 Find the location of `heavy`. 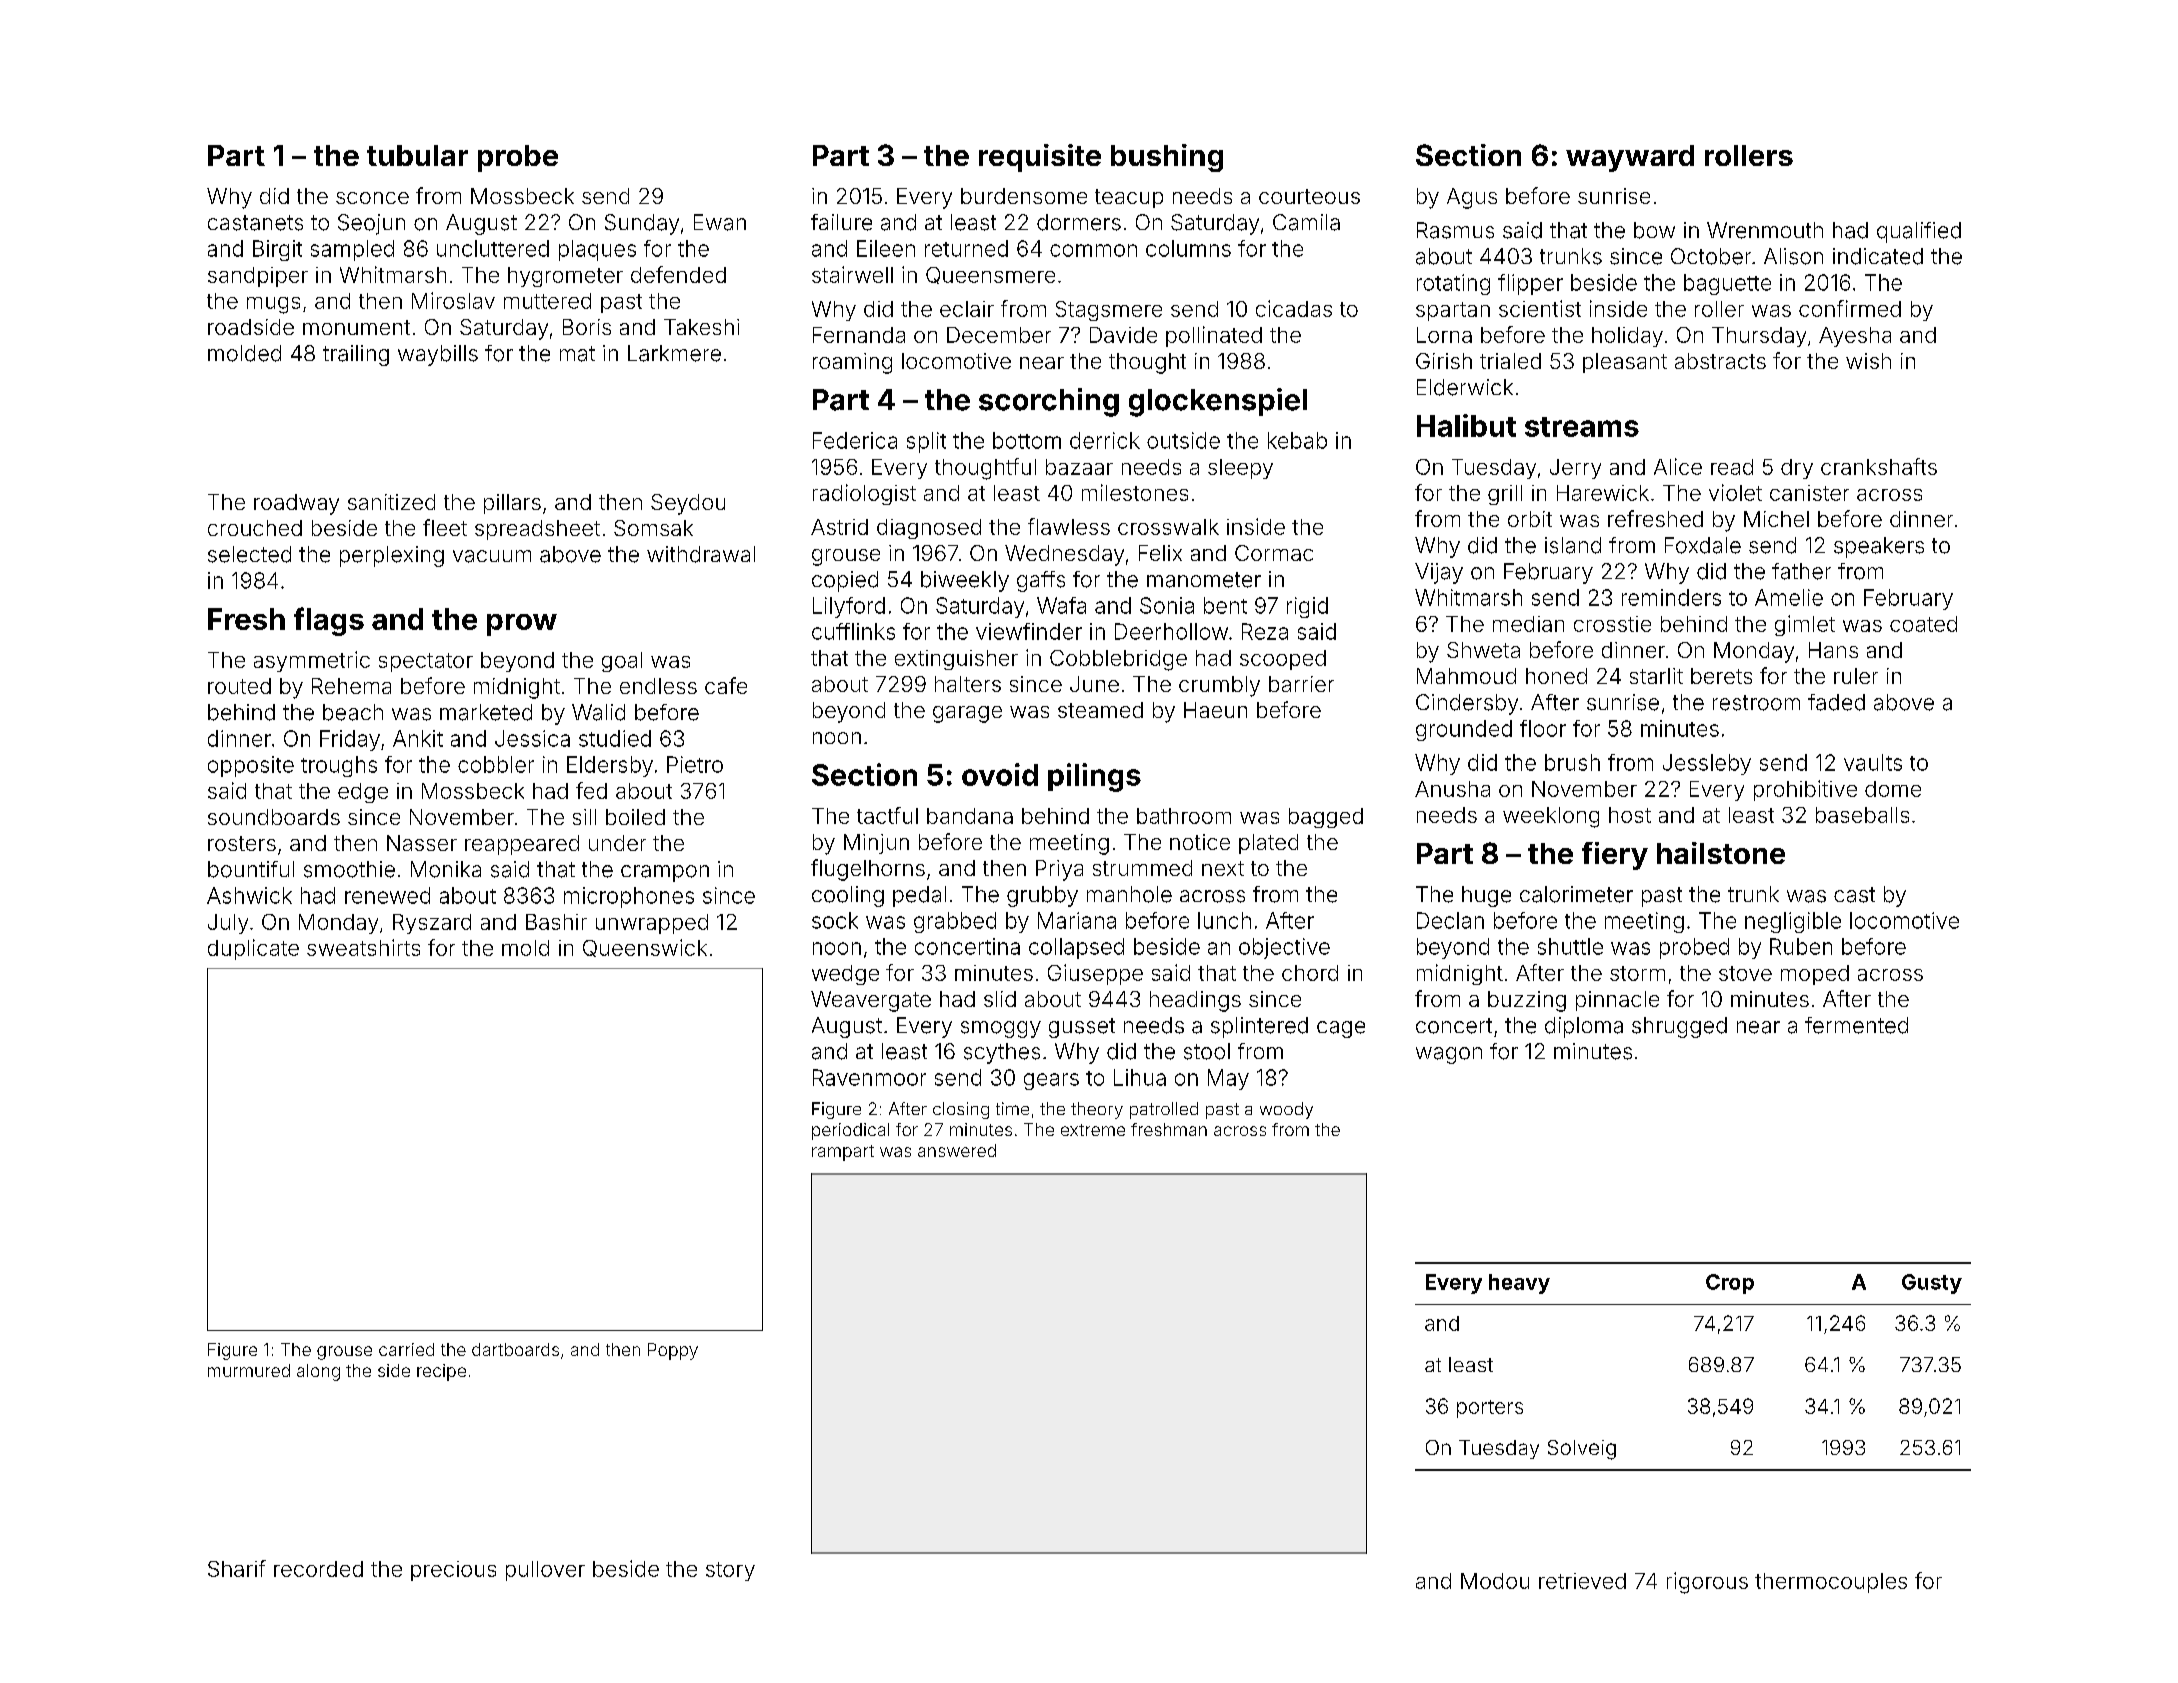

heavy is located at coordinates (1519, 1284).
